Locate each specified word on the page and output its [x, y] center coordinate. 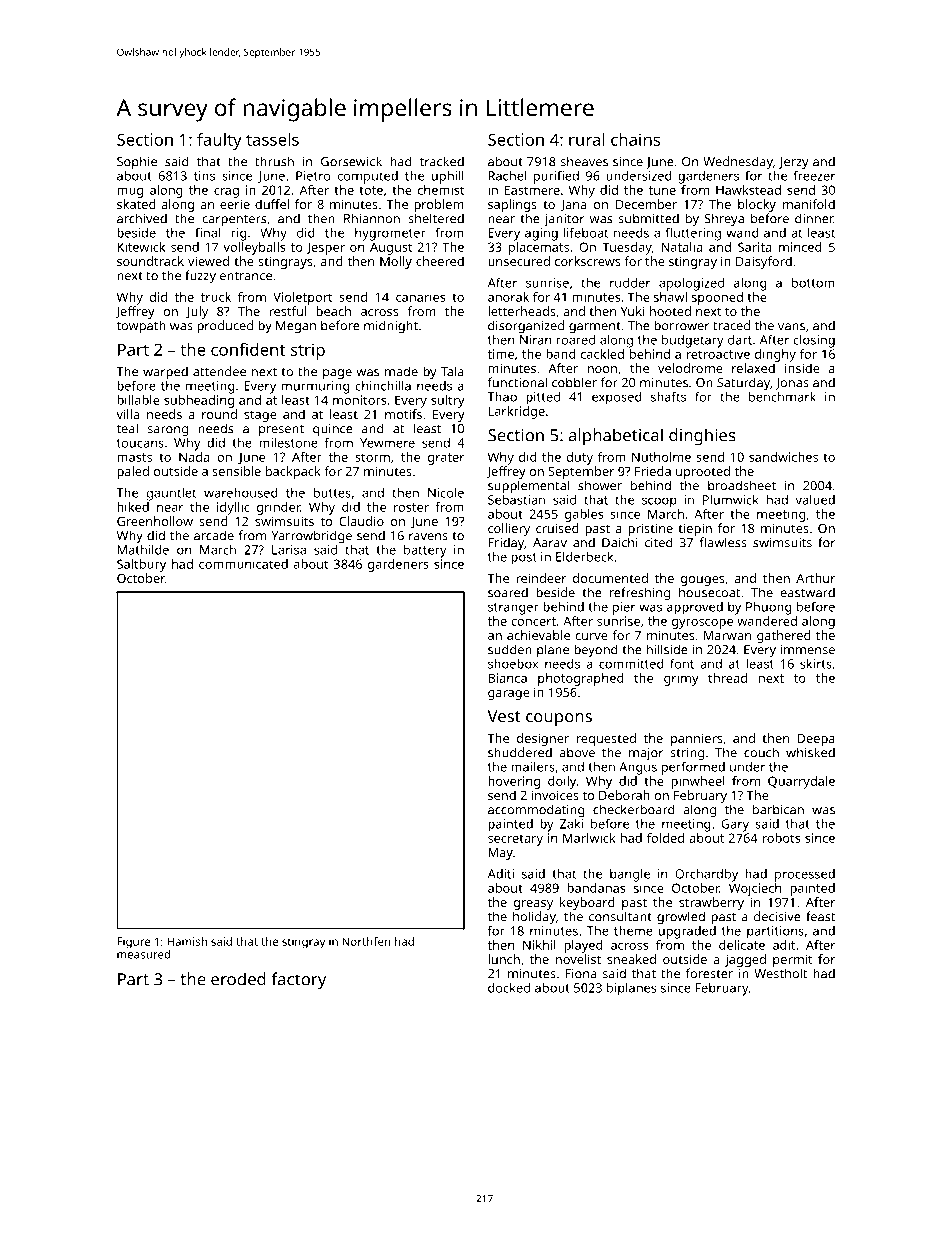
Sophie [137, 162]
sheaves [584, 161]
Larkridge [516, 412]
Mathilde [143, 550]
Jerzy [794, 163]
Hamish [187, 941]
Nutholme [661, 457]
